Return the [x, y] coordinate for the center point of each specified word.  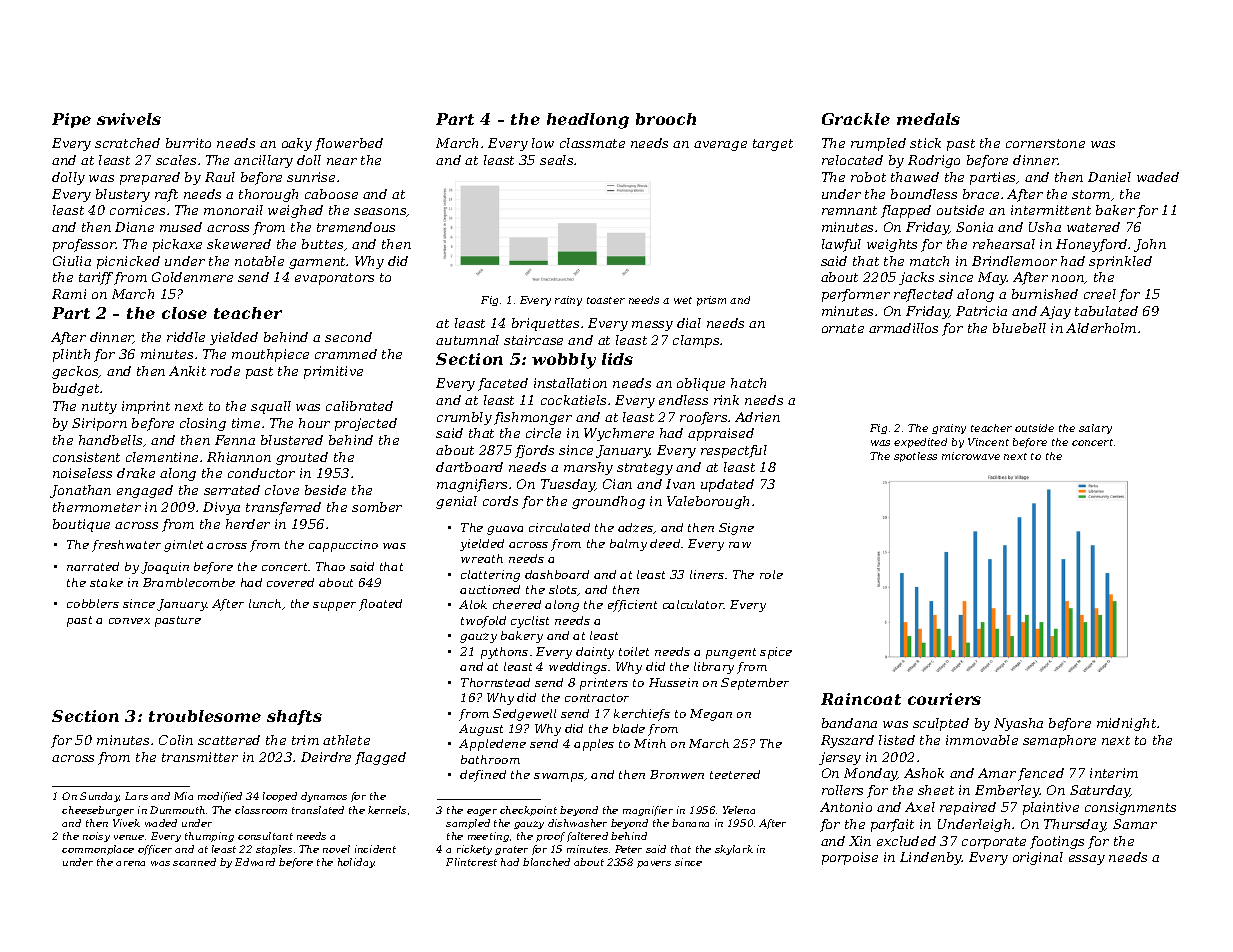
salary [1095, 429]
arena [130, 863]
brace [981, 194]
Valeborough [708, 502]
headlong [588, 121]
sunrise [311, 177]
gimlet [183, 546]
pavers [654, 864]
